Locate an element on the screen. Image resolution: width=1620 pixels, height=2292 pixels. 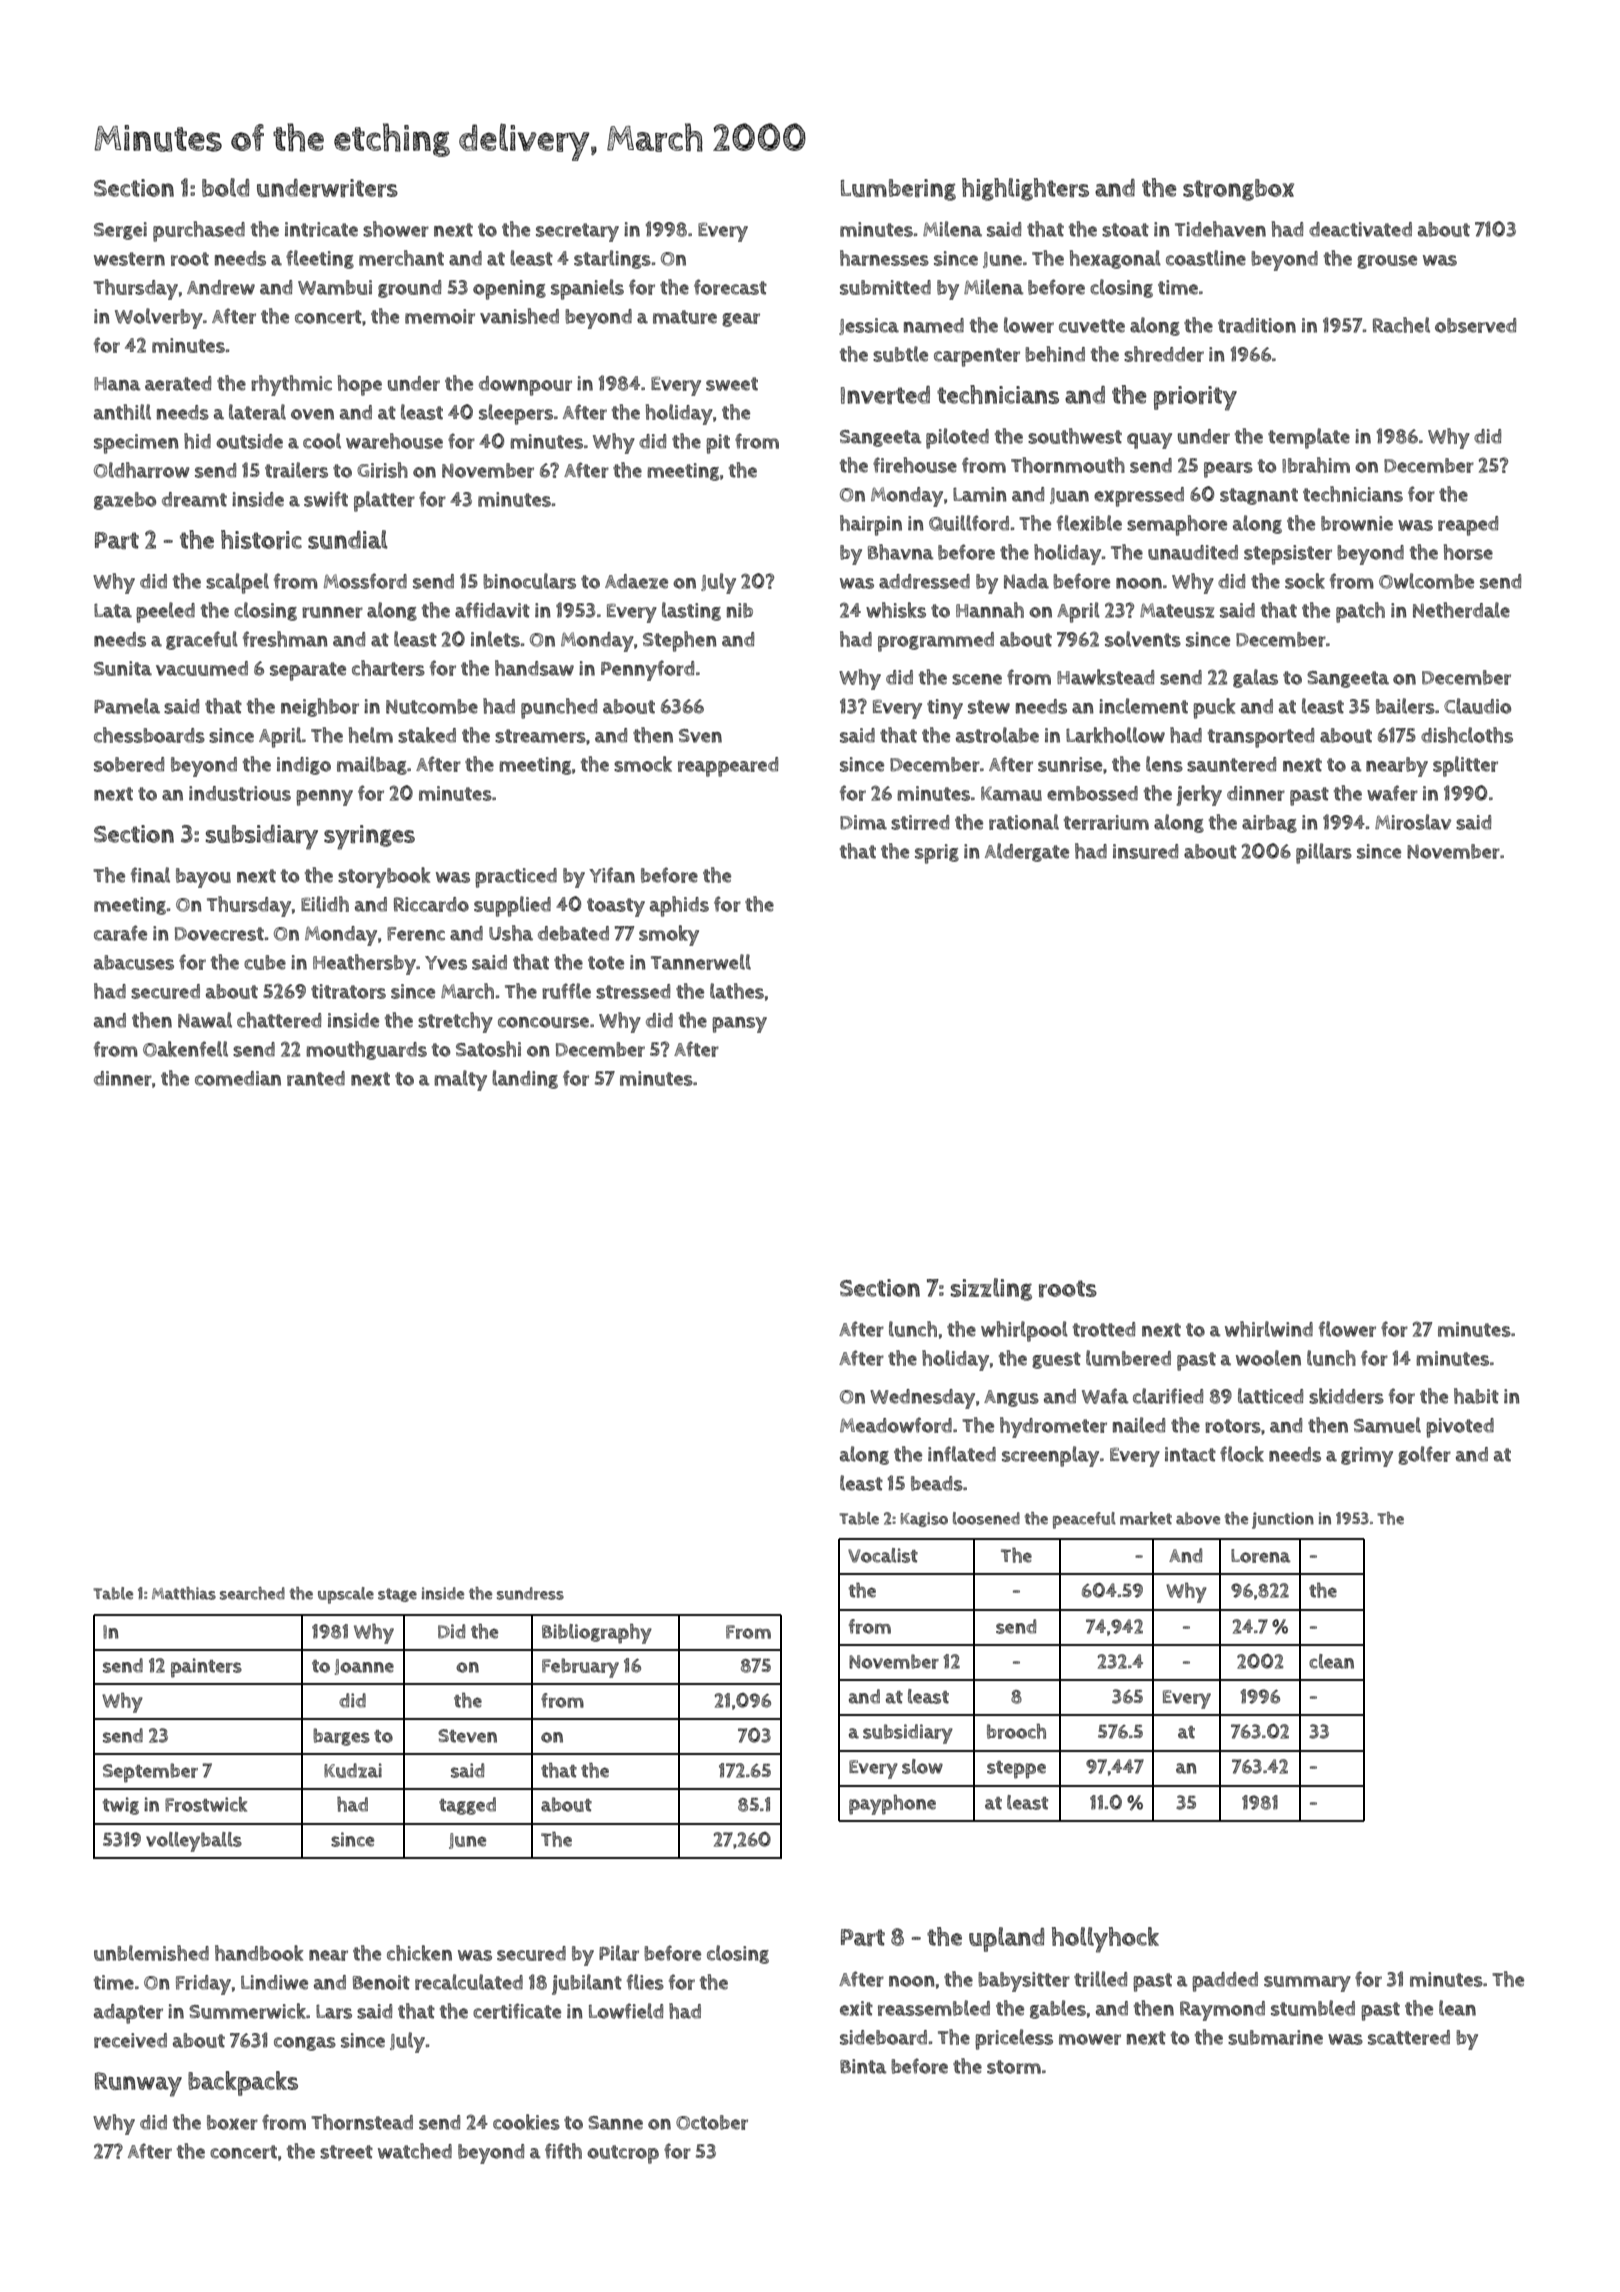
Miroslav is located at coordinates (1413, 822).
